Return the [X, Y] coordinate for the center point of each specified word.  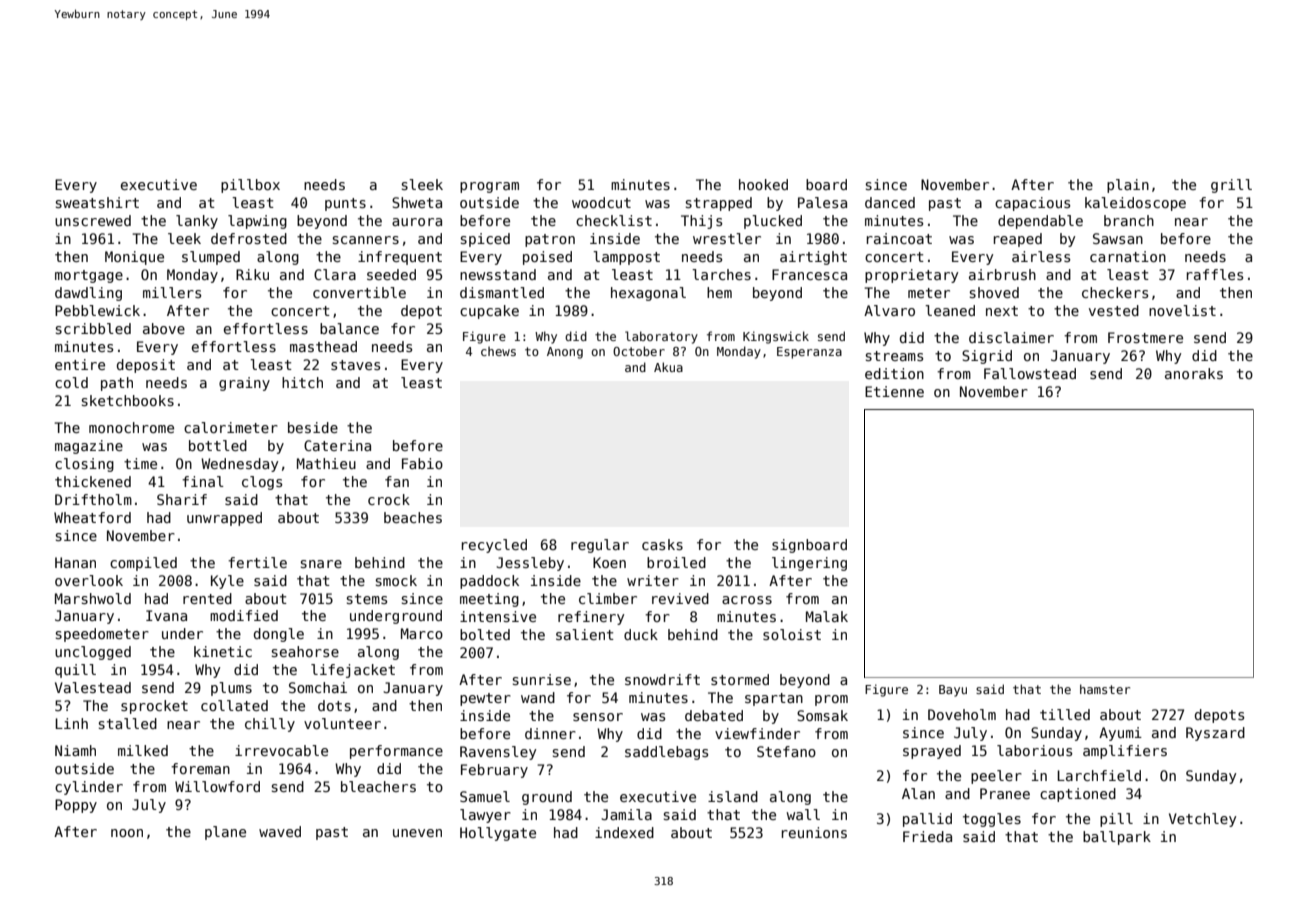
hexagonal [648, 294]
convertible [359, 292]
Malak [827, 616]
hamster [1105, 689]
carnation [1128, 256]
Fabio [422, 463]
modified [244, 615]
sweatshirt [97, 202]
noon [127, 833]
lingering [809, 564]
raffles [1215, 274]
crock [389, 499]
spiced [485, 240]
